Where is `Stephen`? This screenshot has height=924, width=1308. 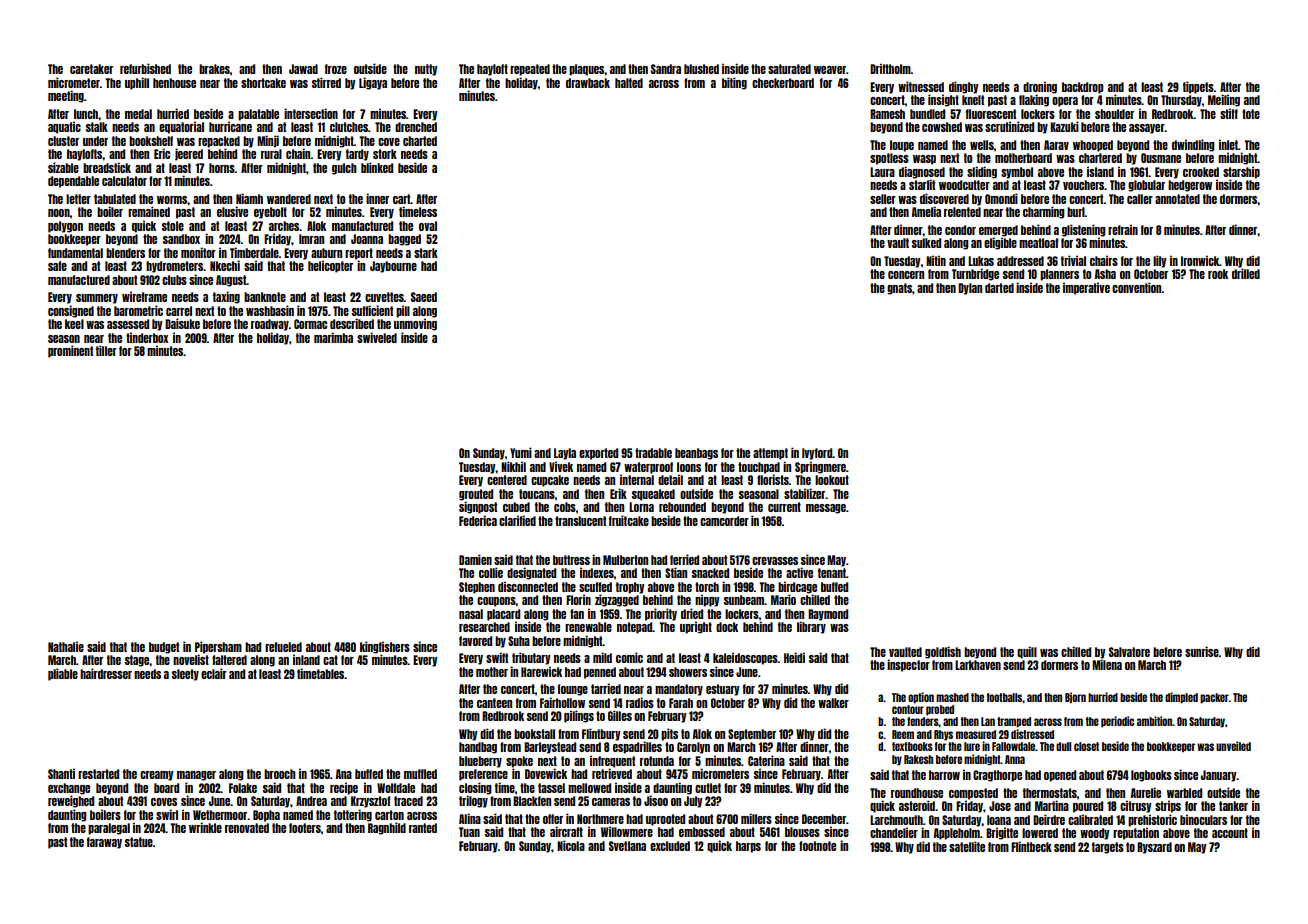 Stephen is located at coordinates (477, 588).
